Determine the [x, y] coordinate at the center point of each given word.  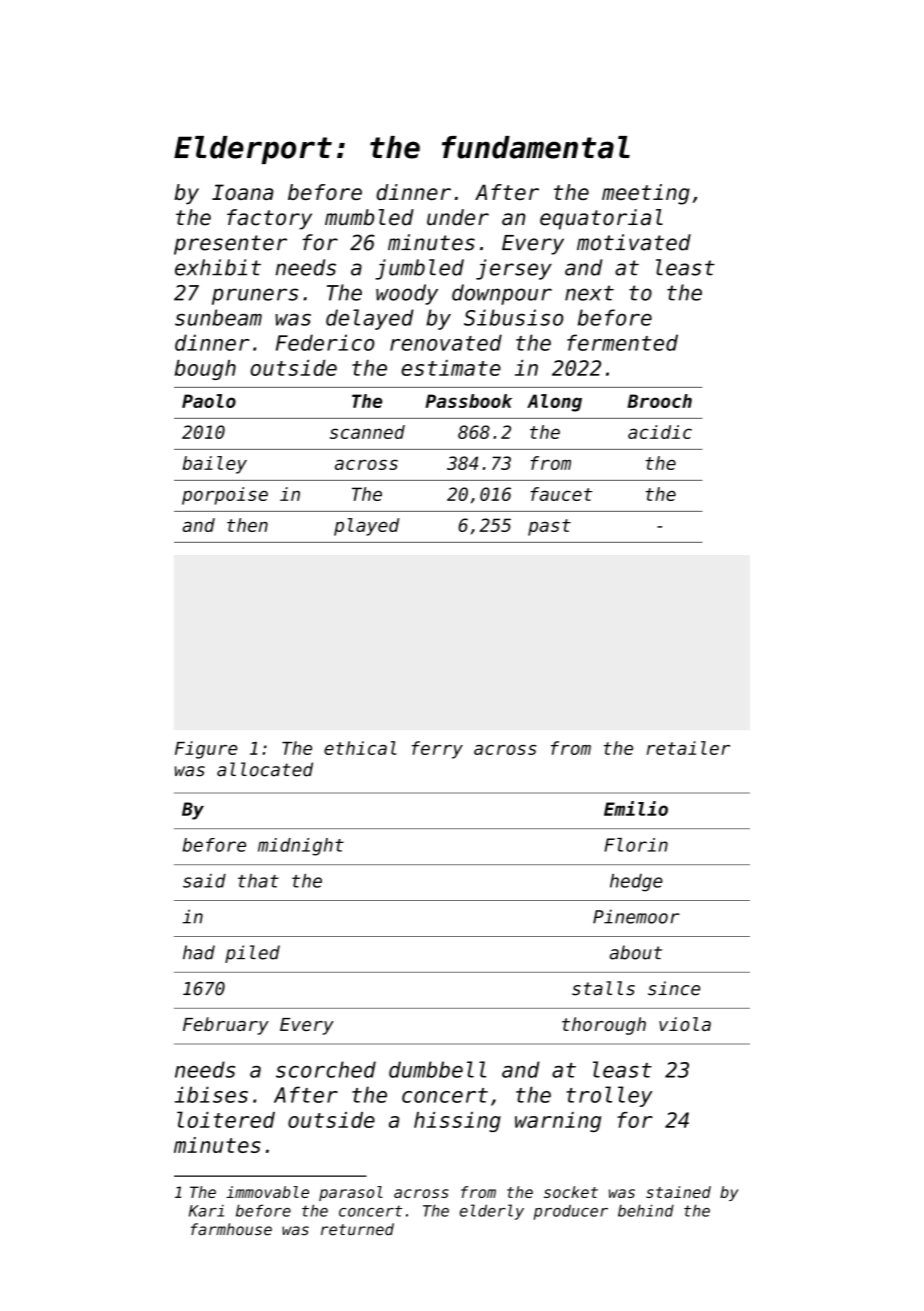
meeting [646, 194]
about [636, 952]
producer [570, 1212]
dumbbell [437, 1069]
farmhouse [231, 1229]
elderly [492, 1212]
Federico [325, 342]
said [204, 881]
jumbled [420, 269]
